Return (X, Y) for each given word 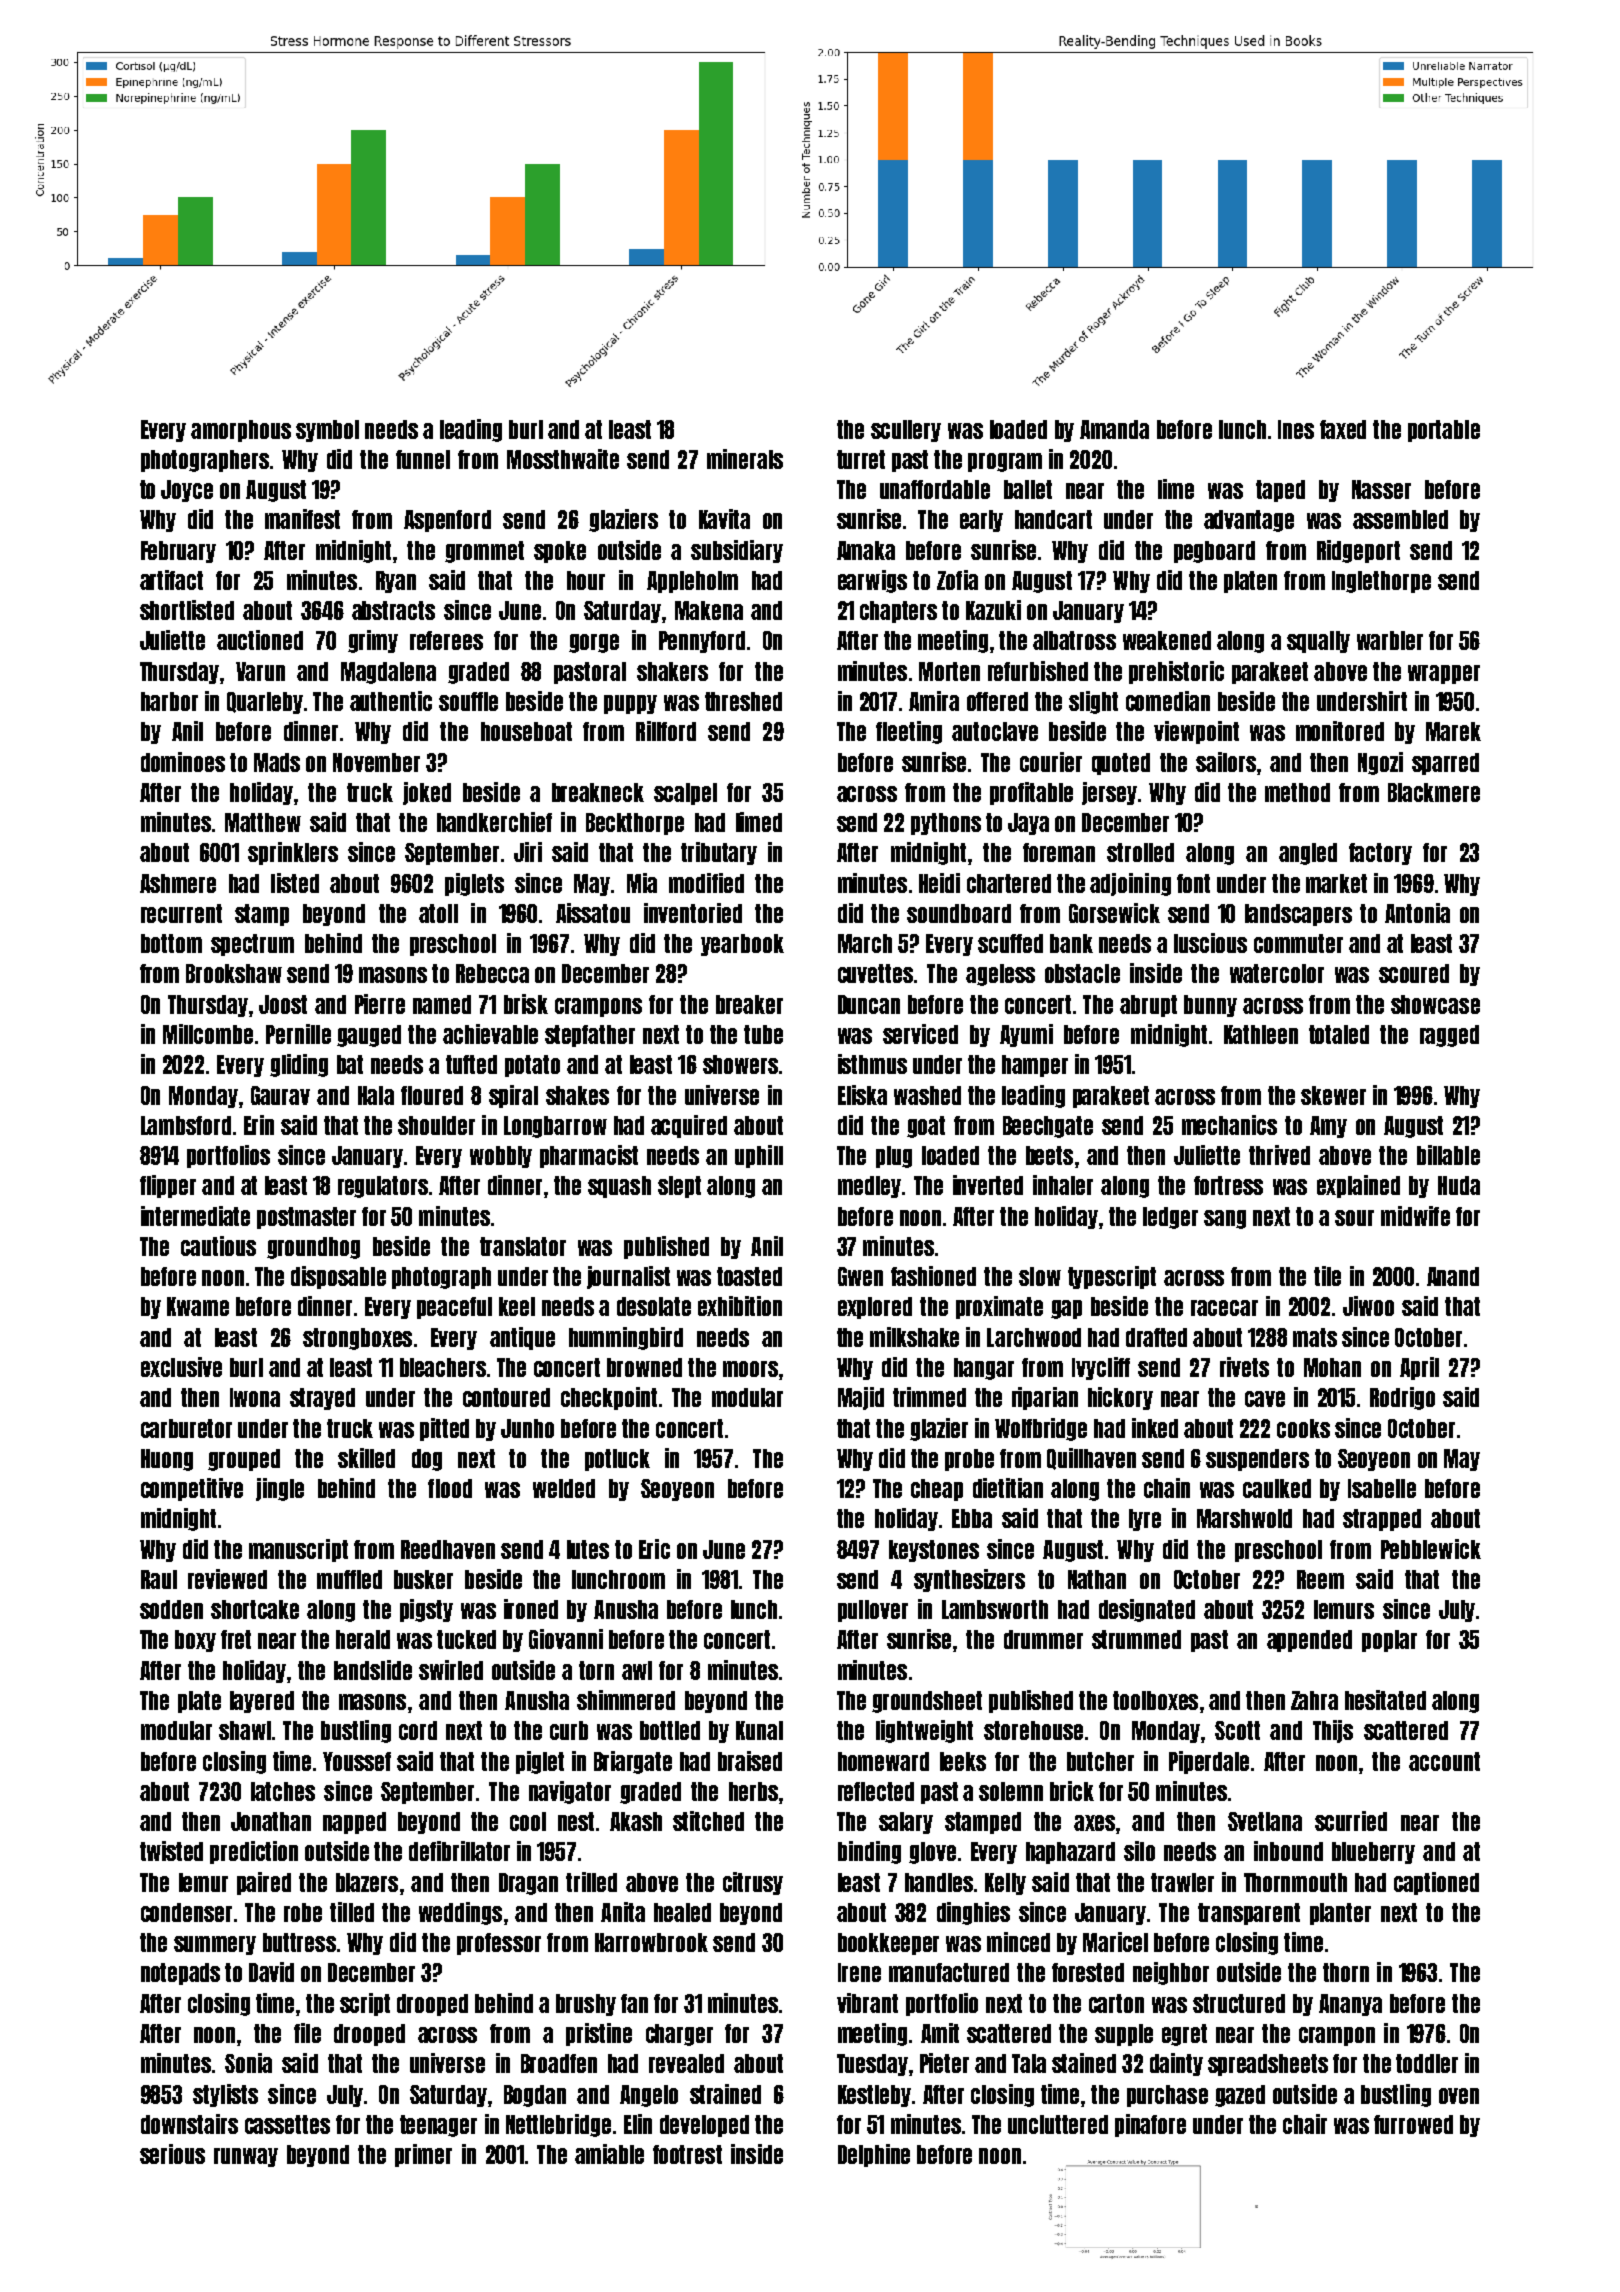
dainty (1176, 2064)
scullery (906, 431)
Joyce (187, 491)
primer (423, 2155)
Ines (1296, 429)
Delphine (874, 2155)
